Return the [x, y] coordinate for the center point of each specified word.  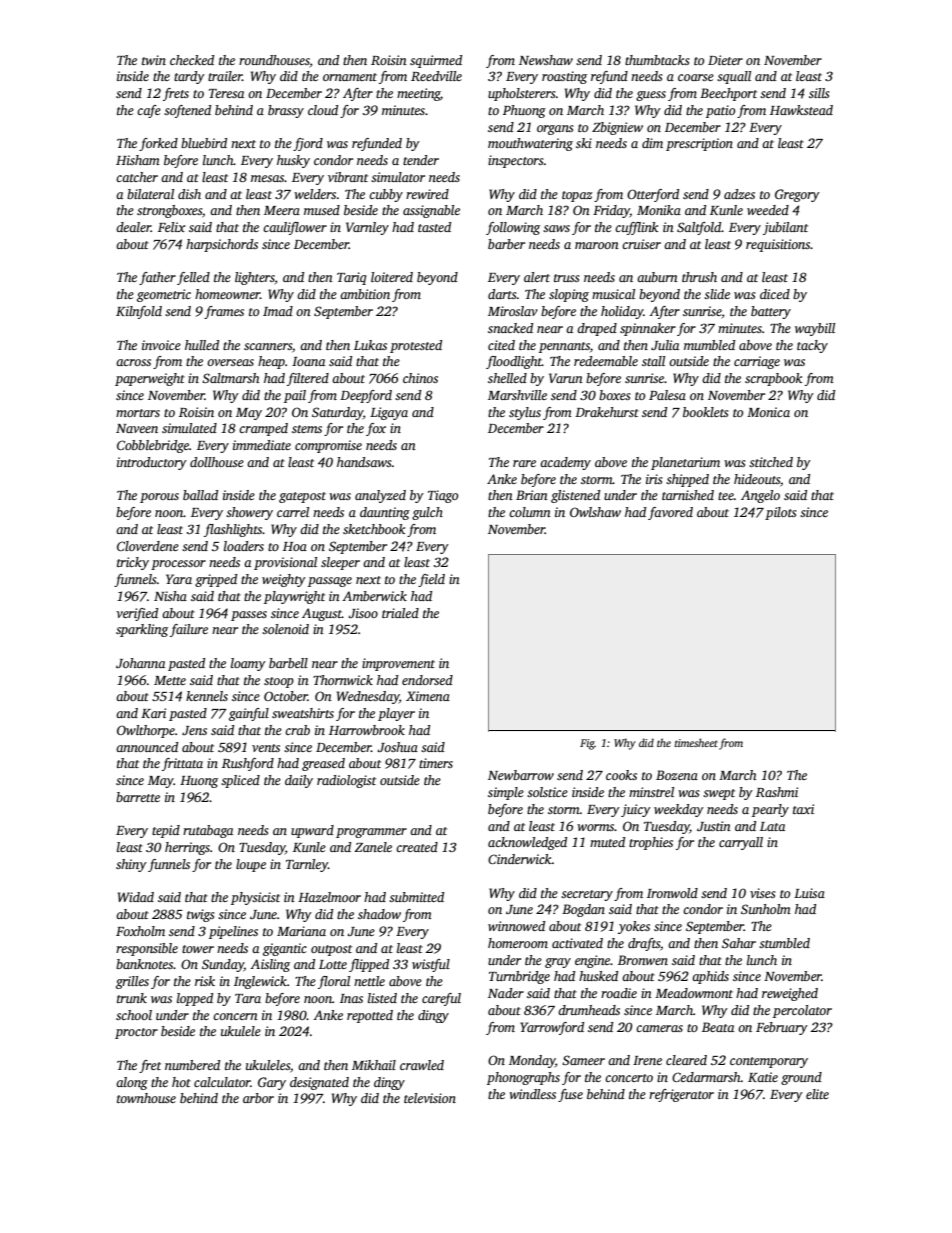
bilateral [150, 194]
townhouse [146, 1098]
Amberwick [374, 596]
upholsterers [522, 94]
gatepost [302, 497]
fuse [570, 1095]
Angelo [760, 496]
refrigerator [681, 1095]
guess [651, 96]
